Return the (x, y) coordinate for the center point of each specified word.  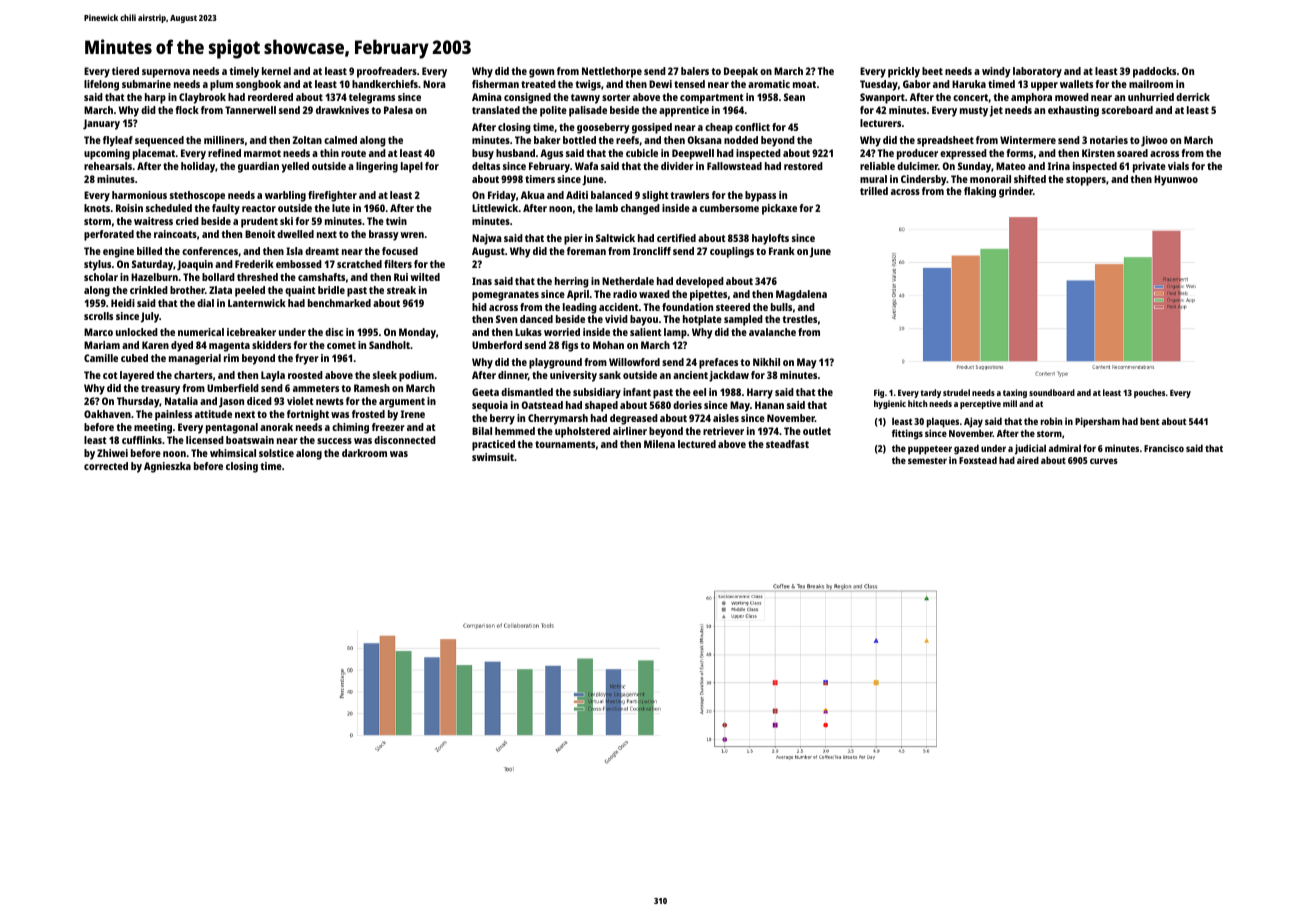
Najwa (487, 239)
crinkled (149, 290)
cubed (134, 358)
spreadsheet (945, 141)
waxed (654, 294)
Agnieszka (167, 467)
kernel (276, 71)
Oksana (704, 140)
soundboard (1052, 392)
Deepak (741, 72)
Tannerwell (250, 110)
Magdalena (801, 295)
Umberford (497, 345)
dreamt (322, 251)
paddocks (1154, 72)
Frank (782, 251)
